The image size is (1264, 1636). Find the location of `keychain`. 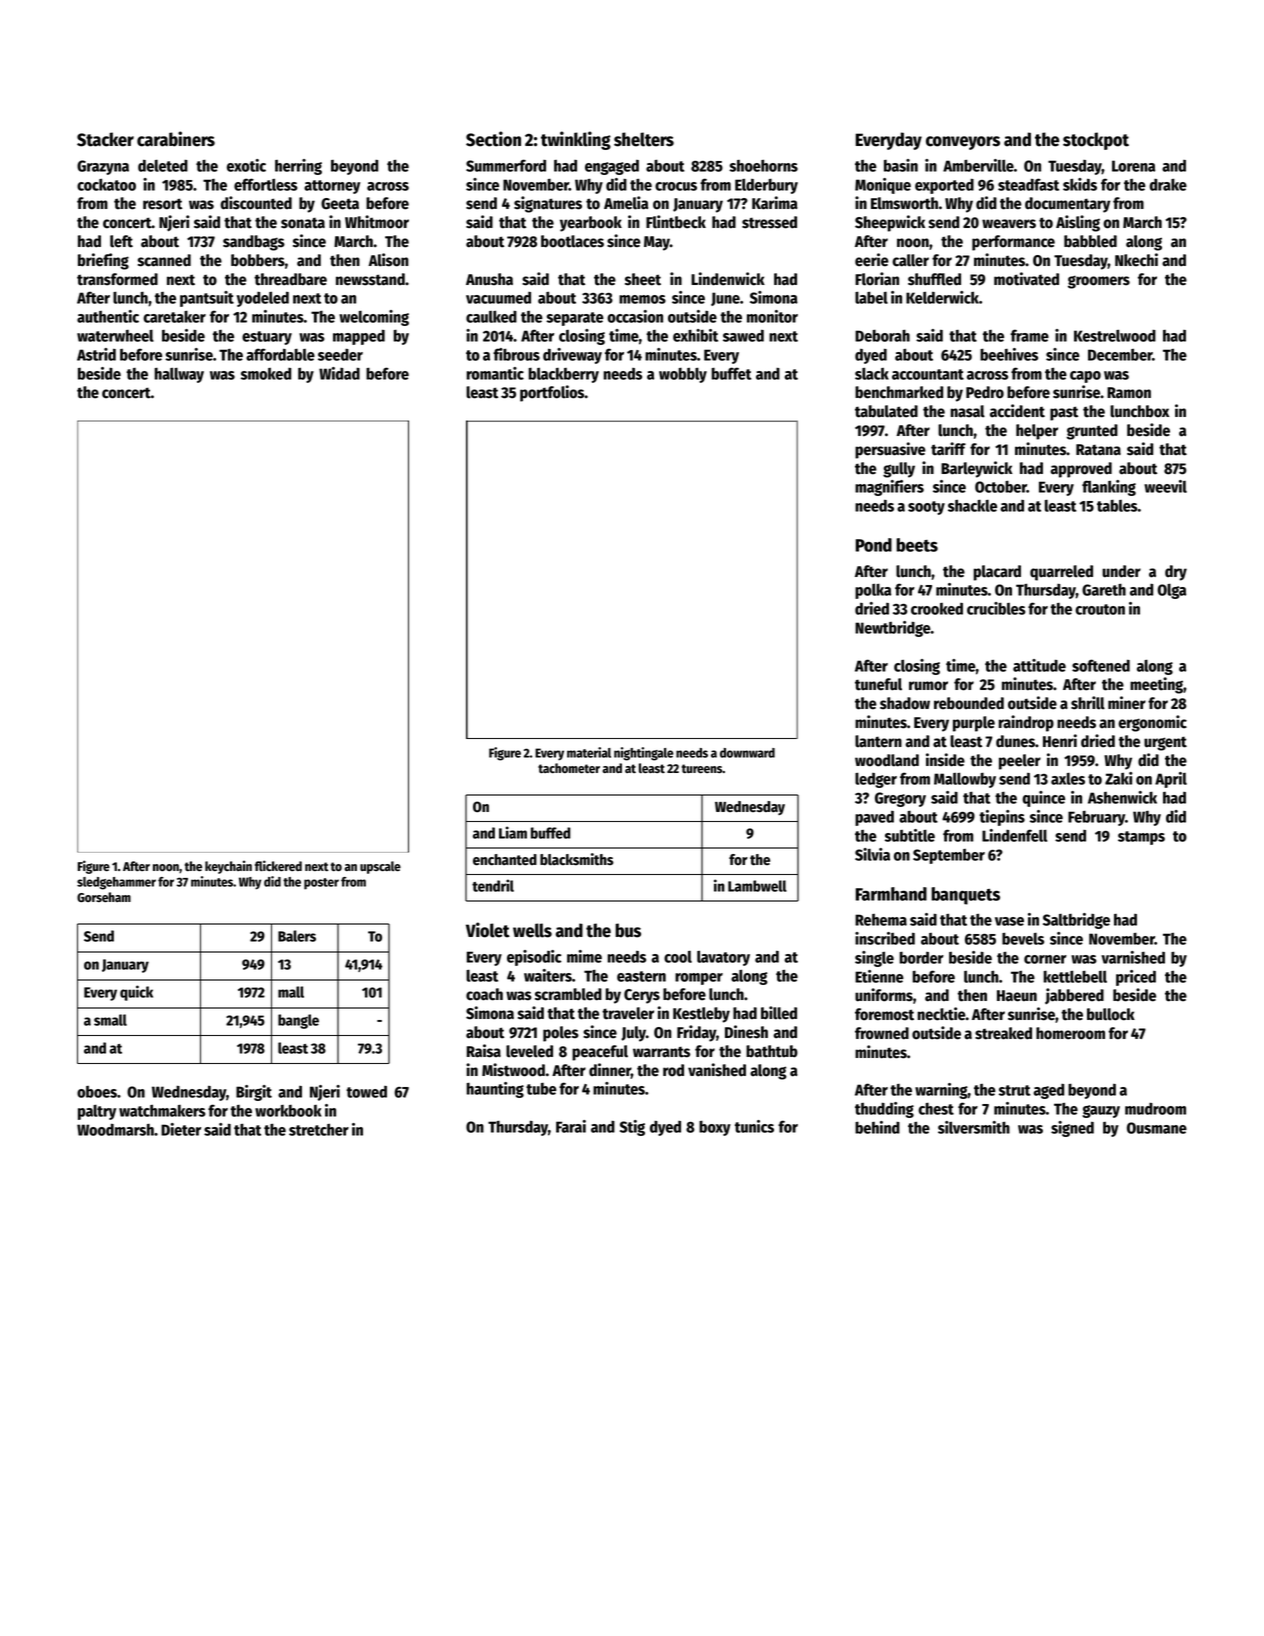

keychain is located at coordinates (228, 867).
